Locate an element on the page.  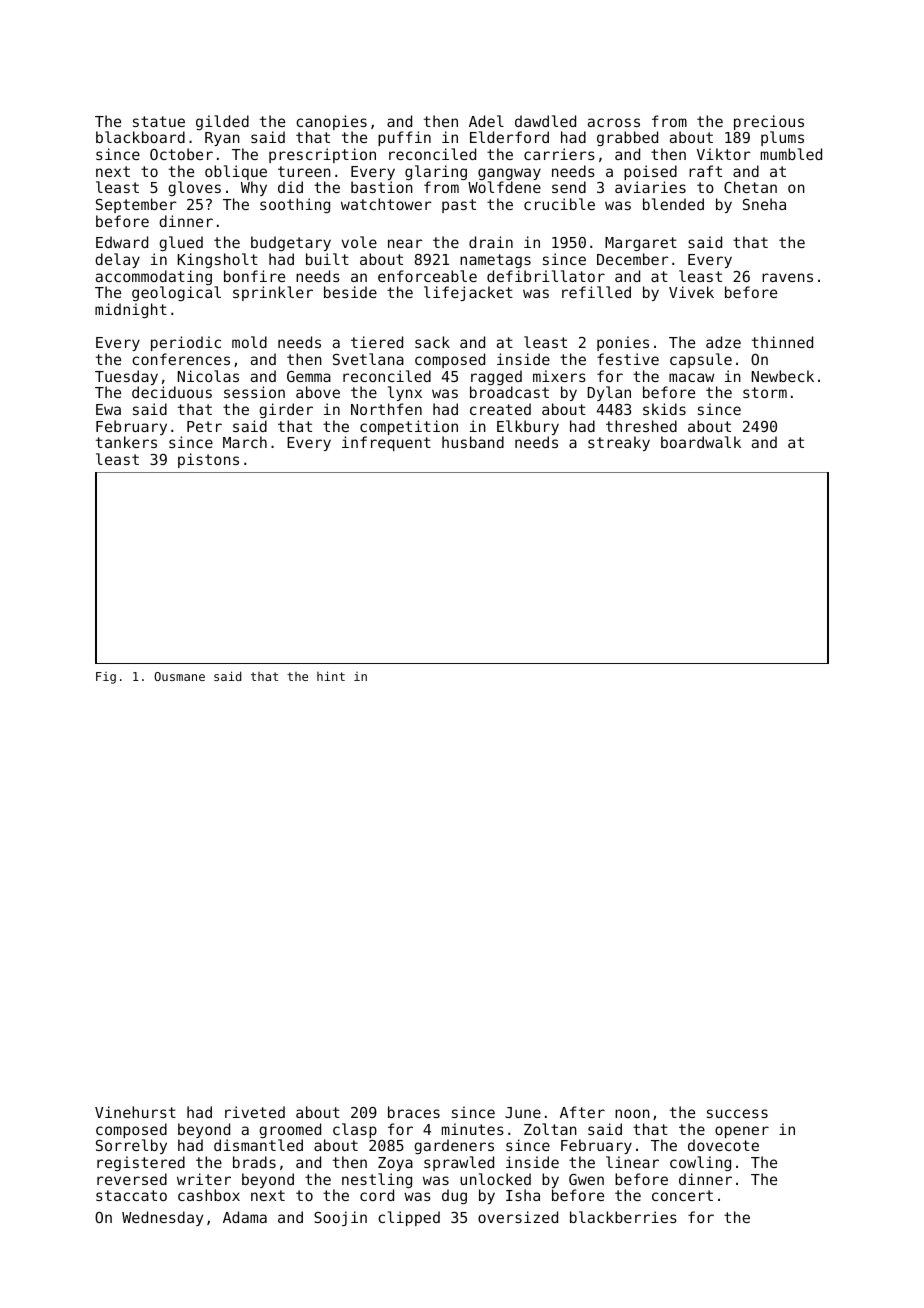
statue is located at coordinates (159, 121).
